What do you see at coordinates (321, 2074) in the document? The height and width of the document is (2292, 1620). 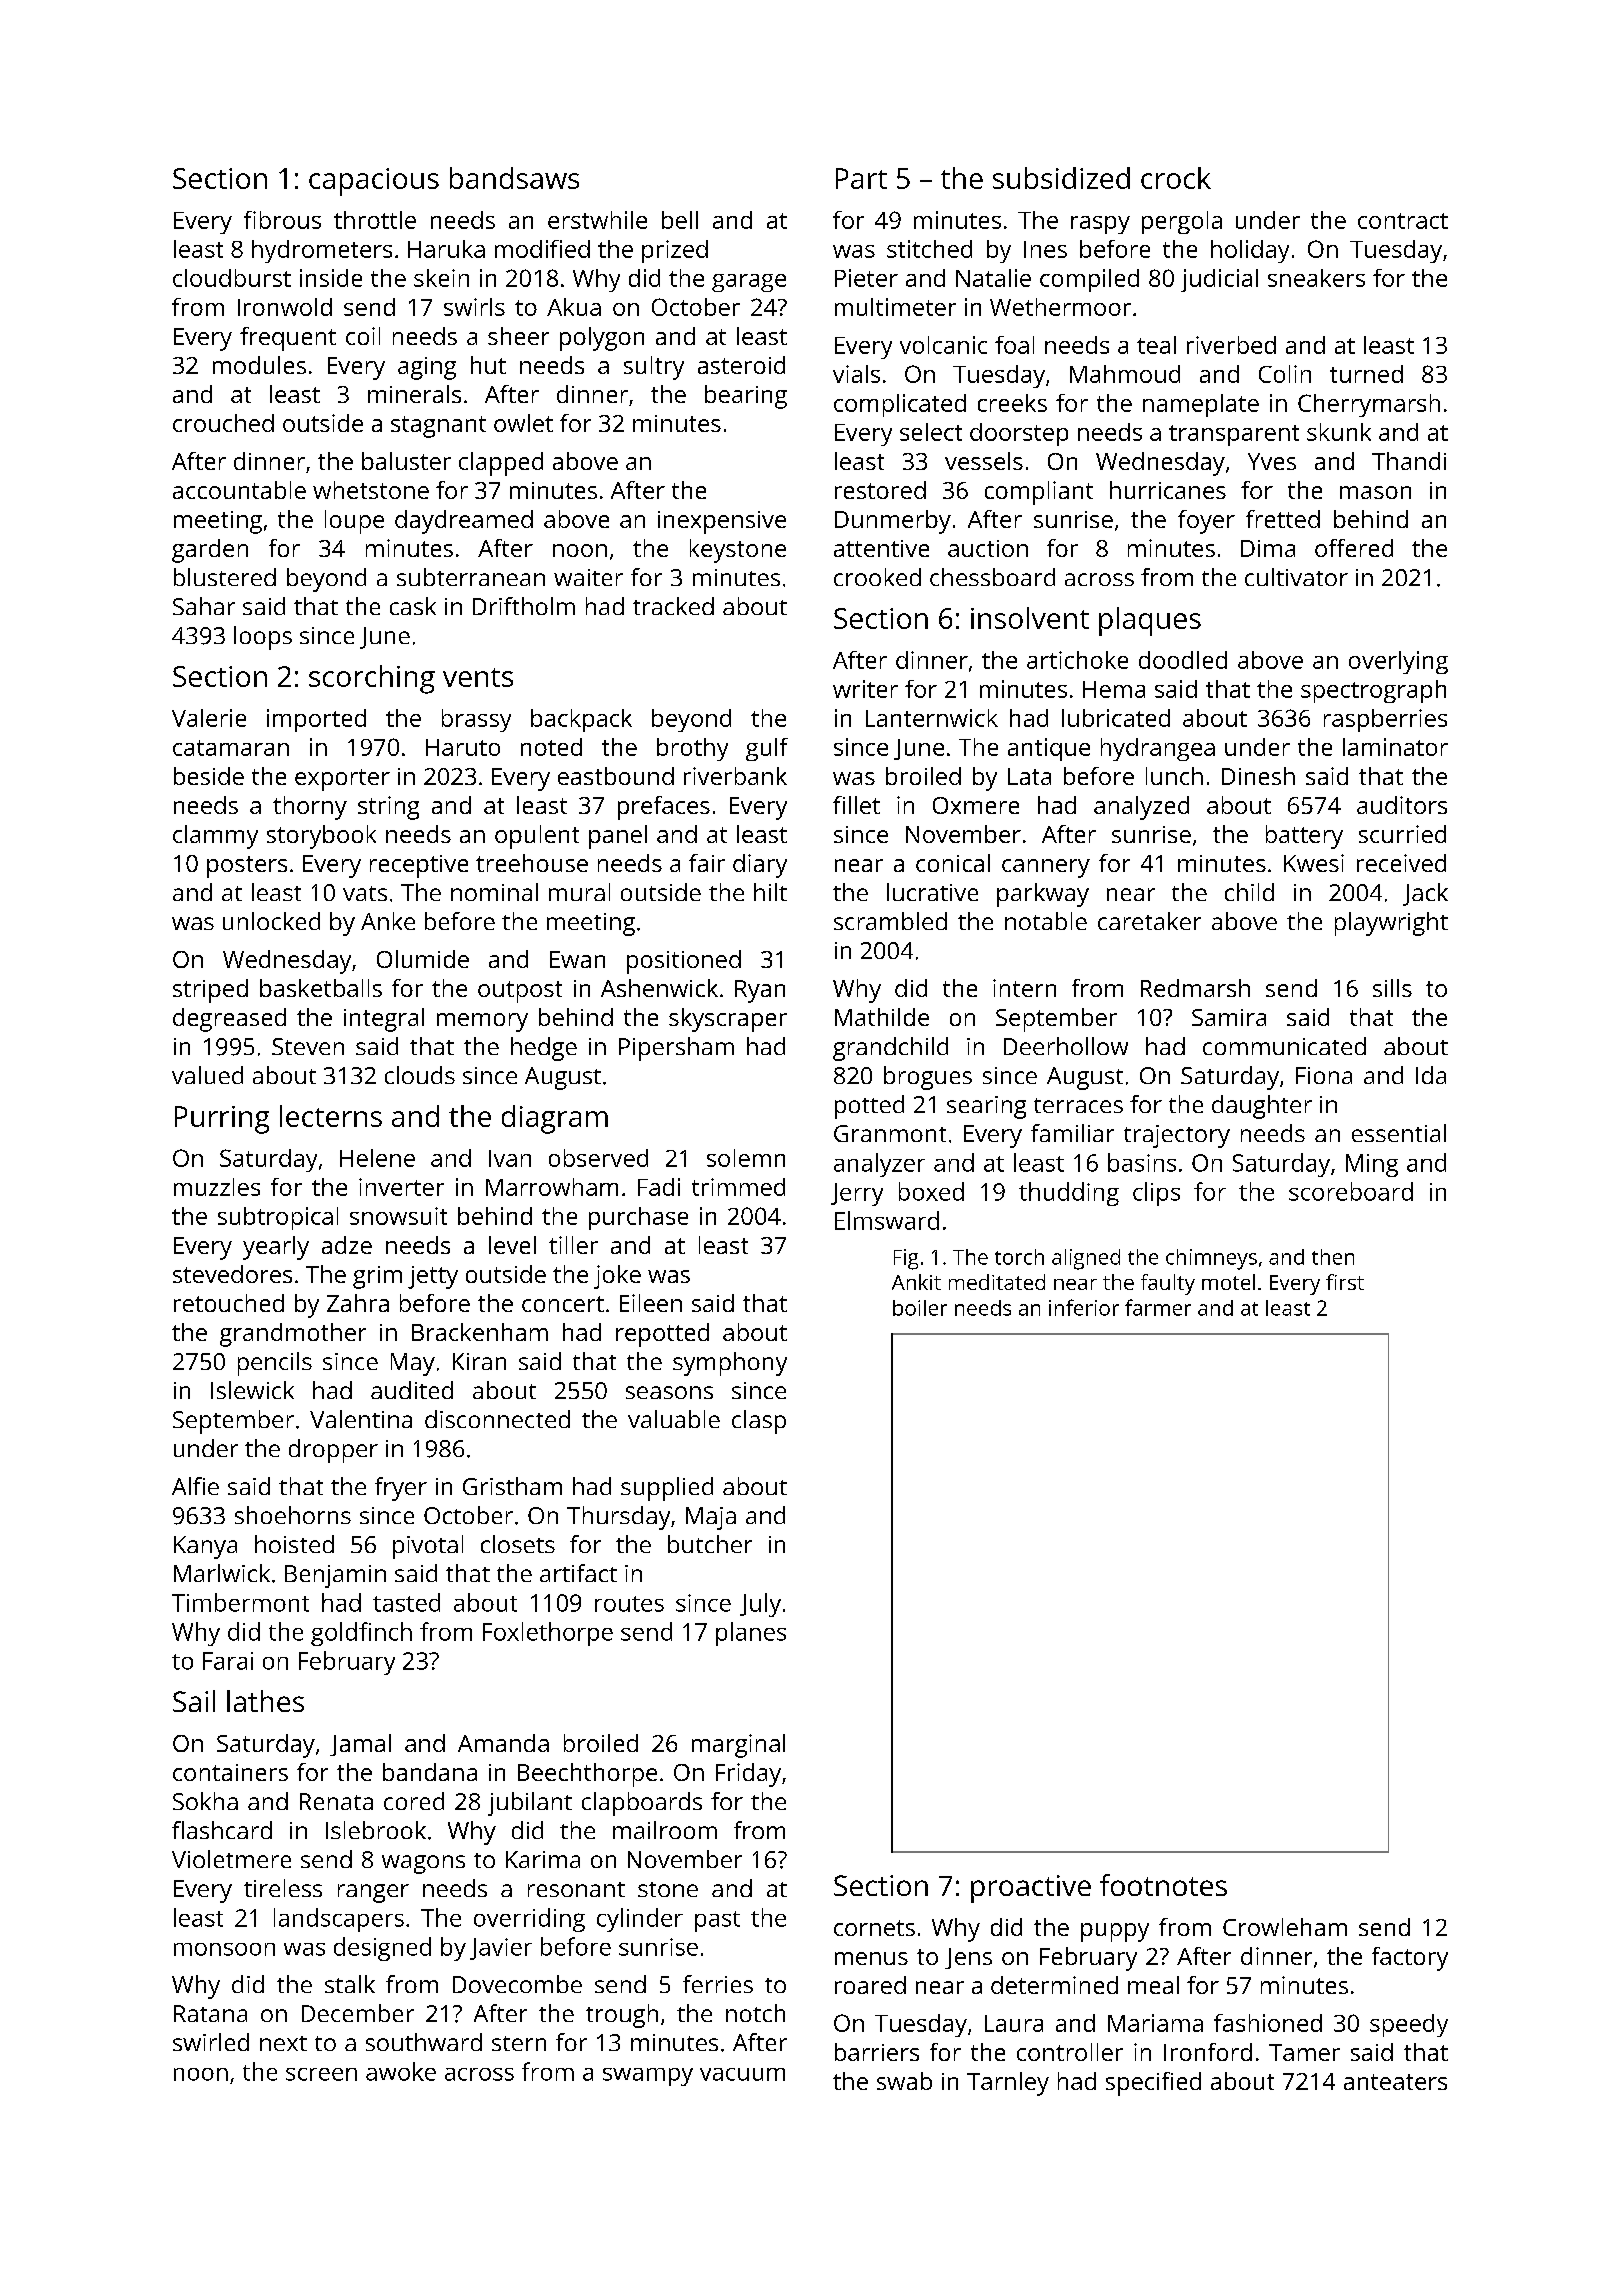 I see `screen` at bounding box center [321, 2074].
